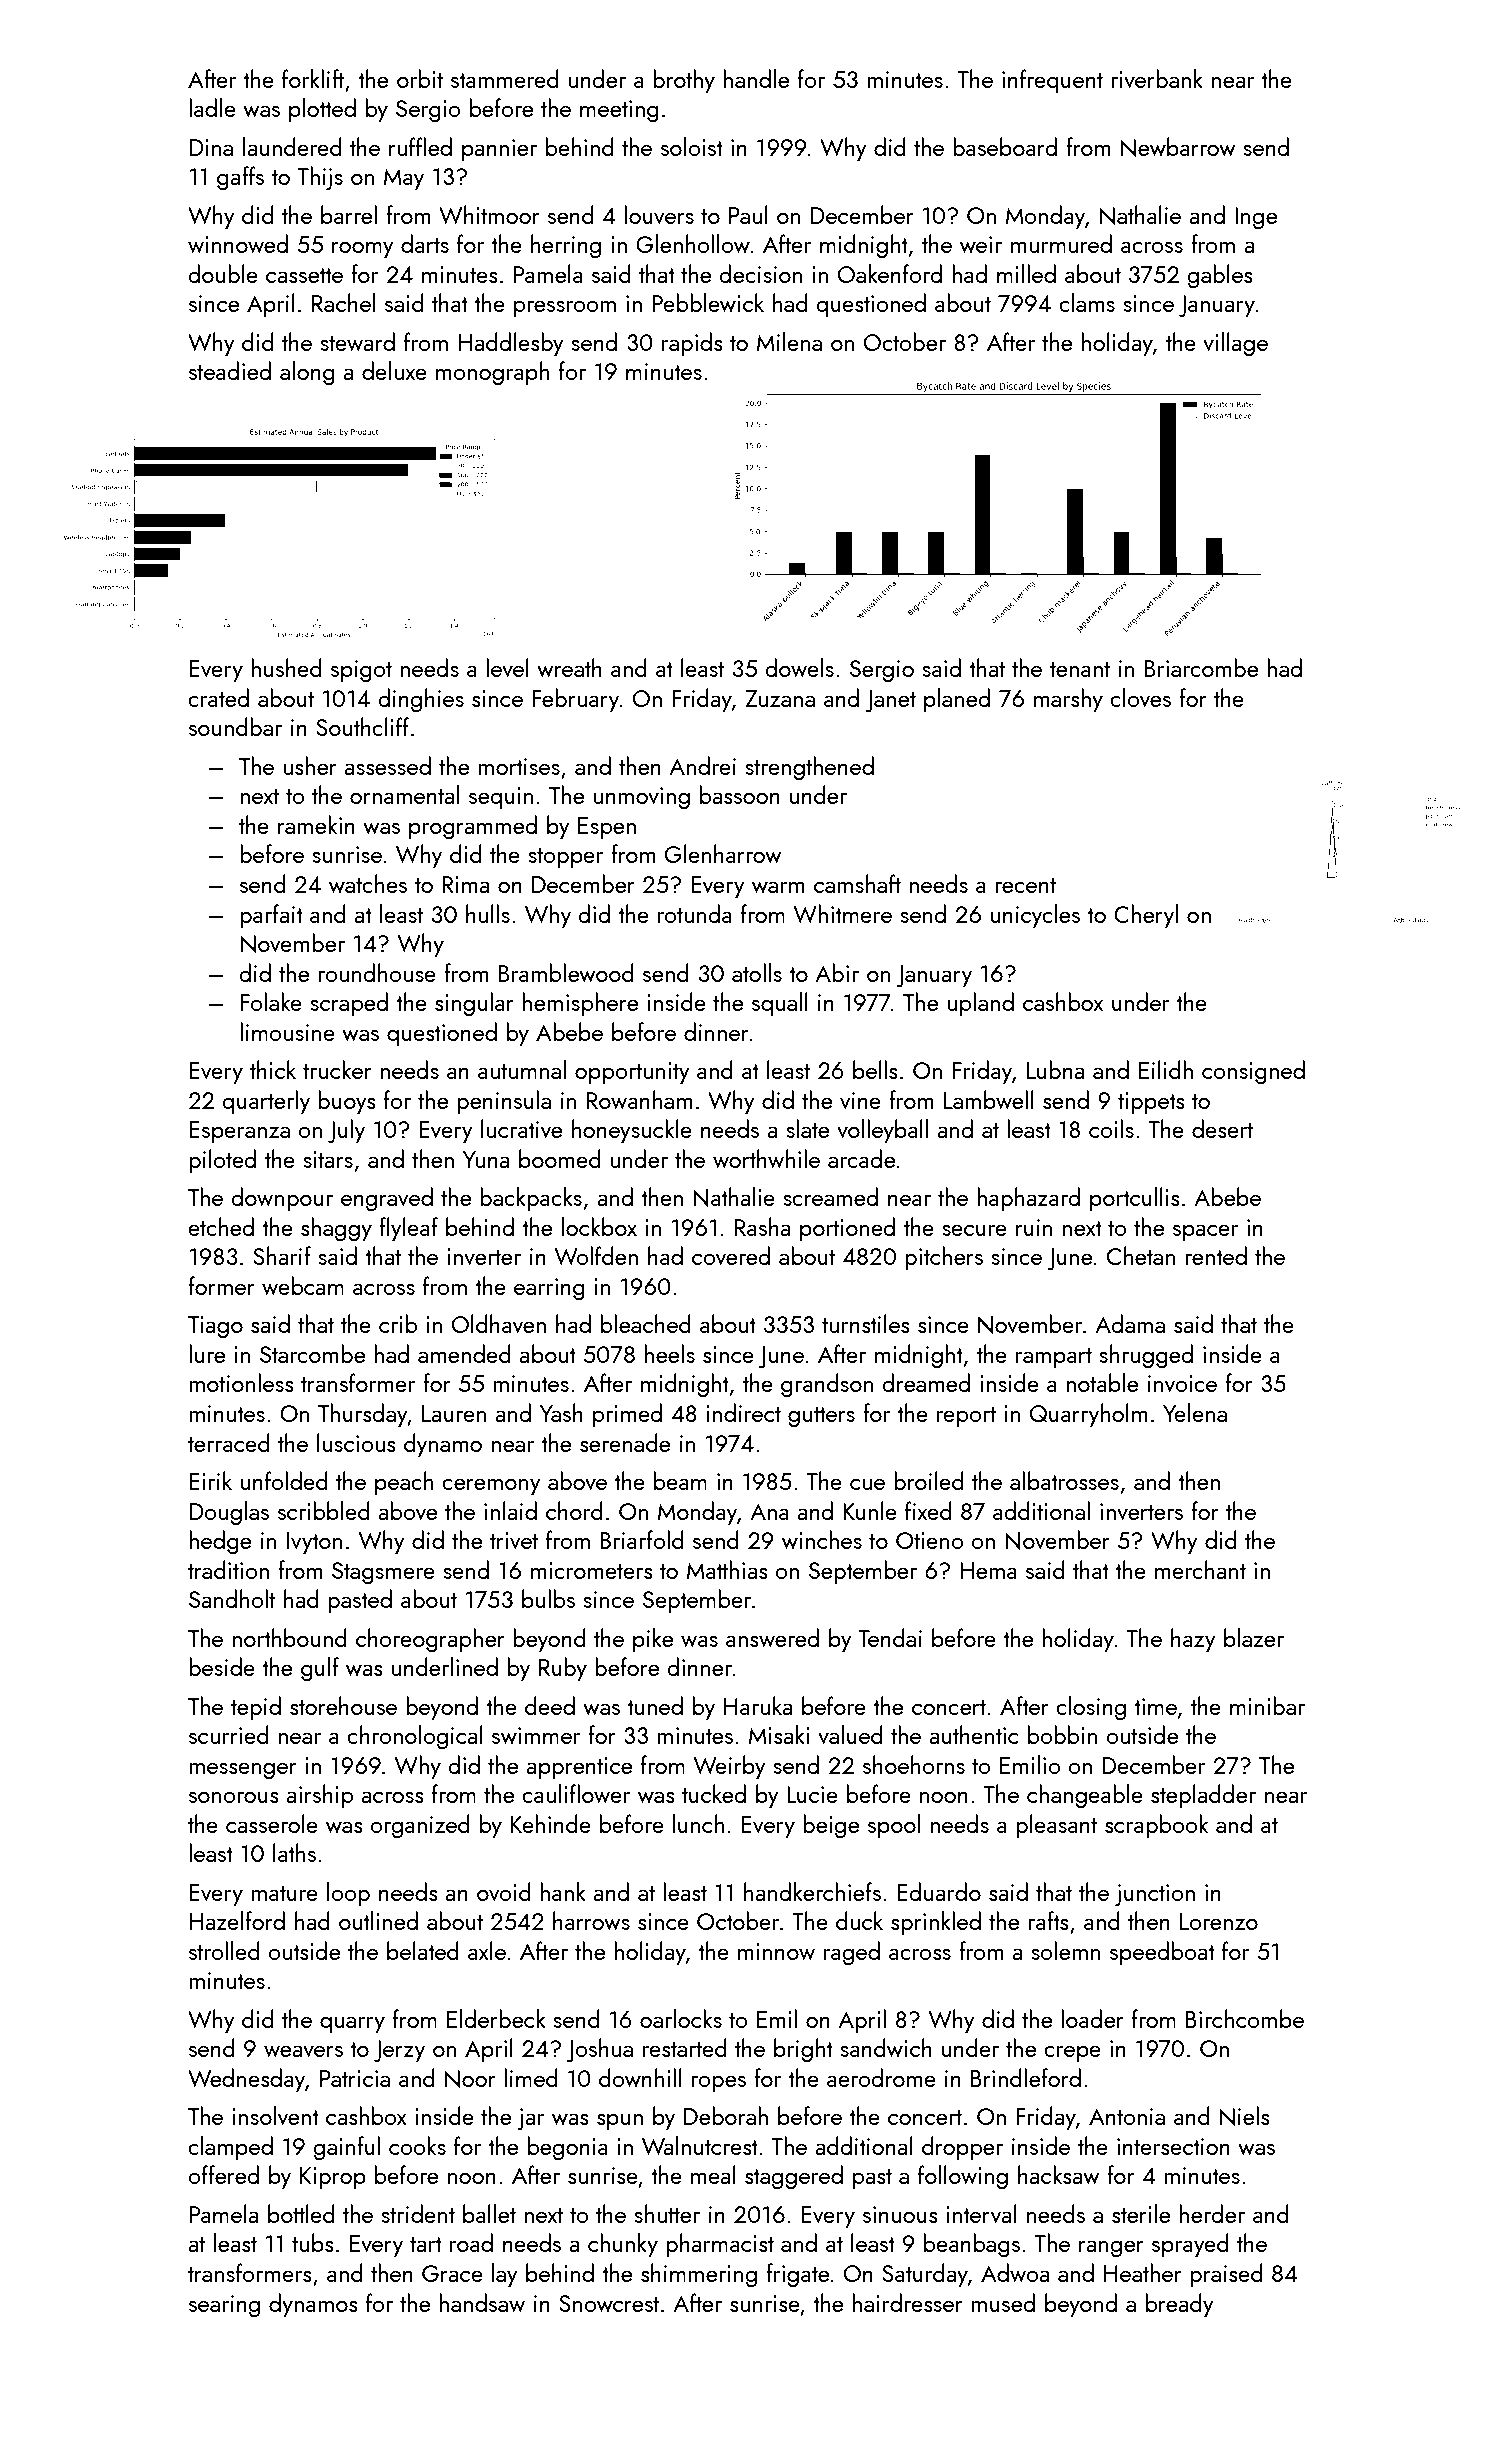  Describe the element at coordinates (1200, 1569) in the document. I see `merchant` at that location.
